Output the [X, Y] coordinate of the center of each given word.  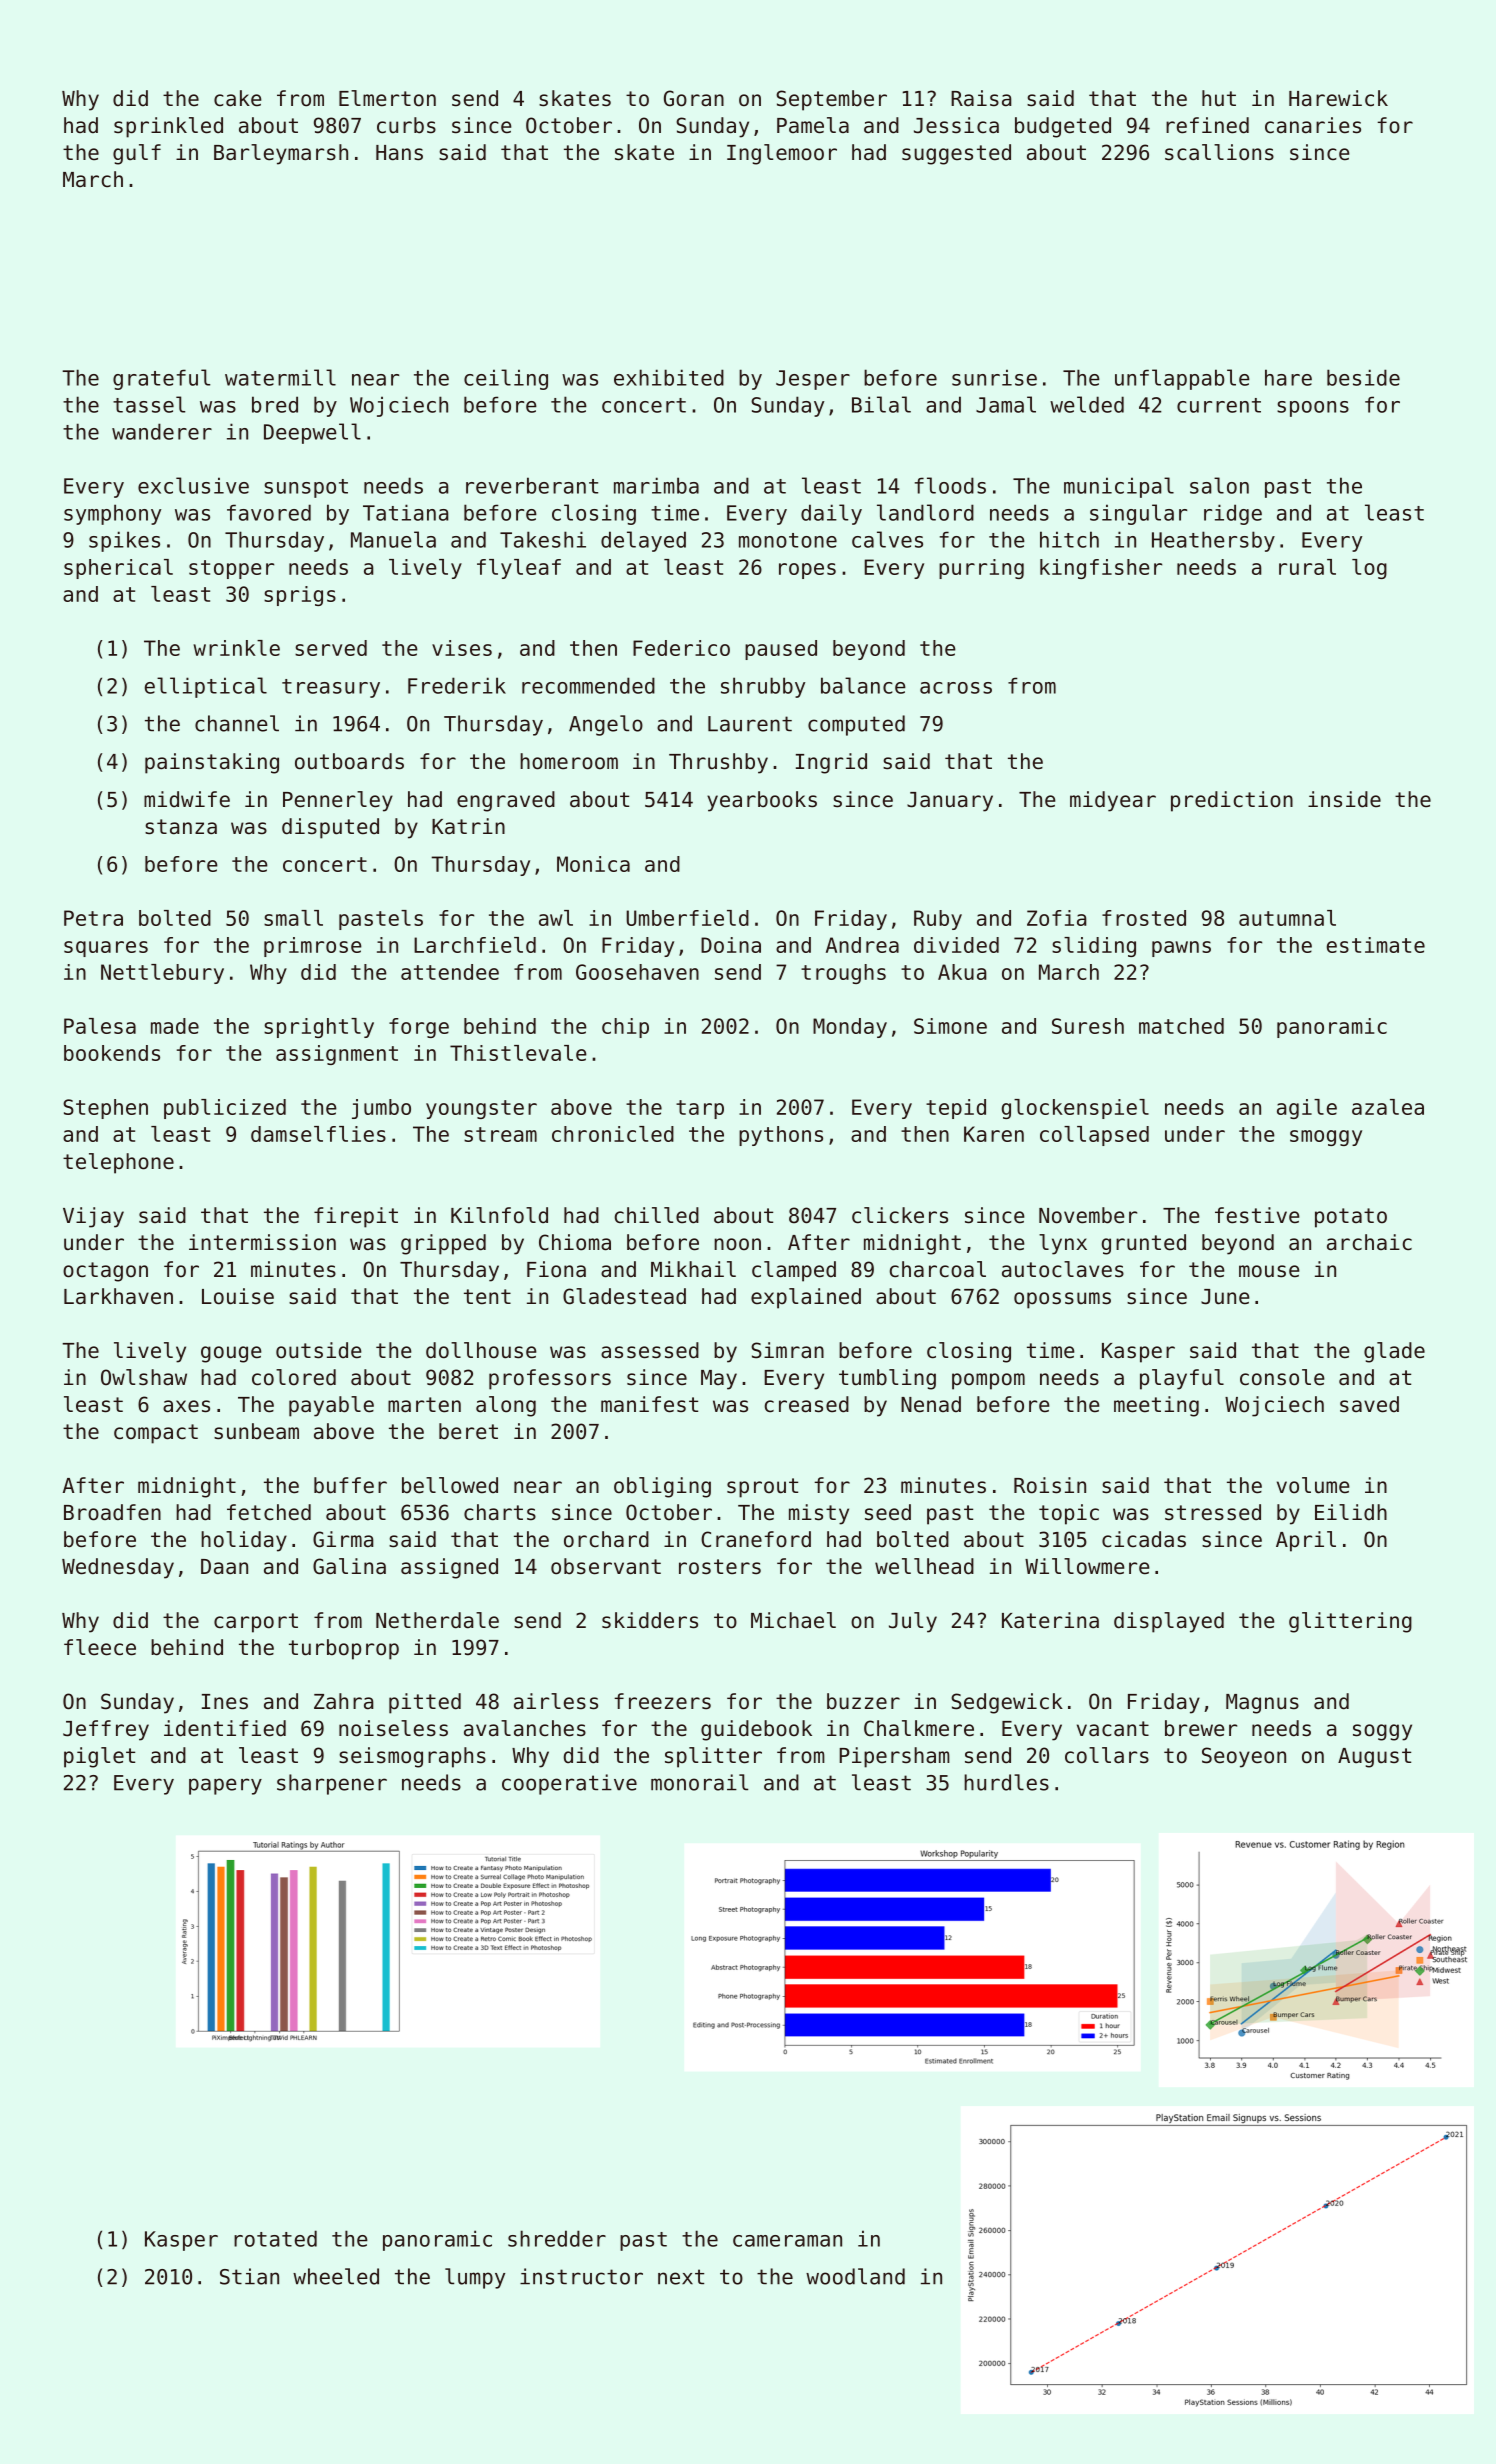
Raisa [981, 98]
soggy [1382, 1732]
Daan [224, 1567]
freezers [662, 1701]
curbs [406, 125]
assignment [337, 1055]
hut [1219, 98]
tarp [700, 1109]
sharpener [332, 1784]
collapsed [1094, 1136]
